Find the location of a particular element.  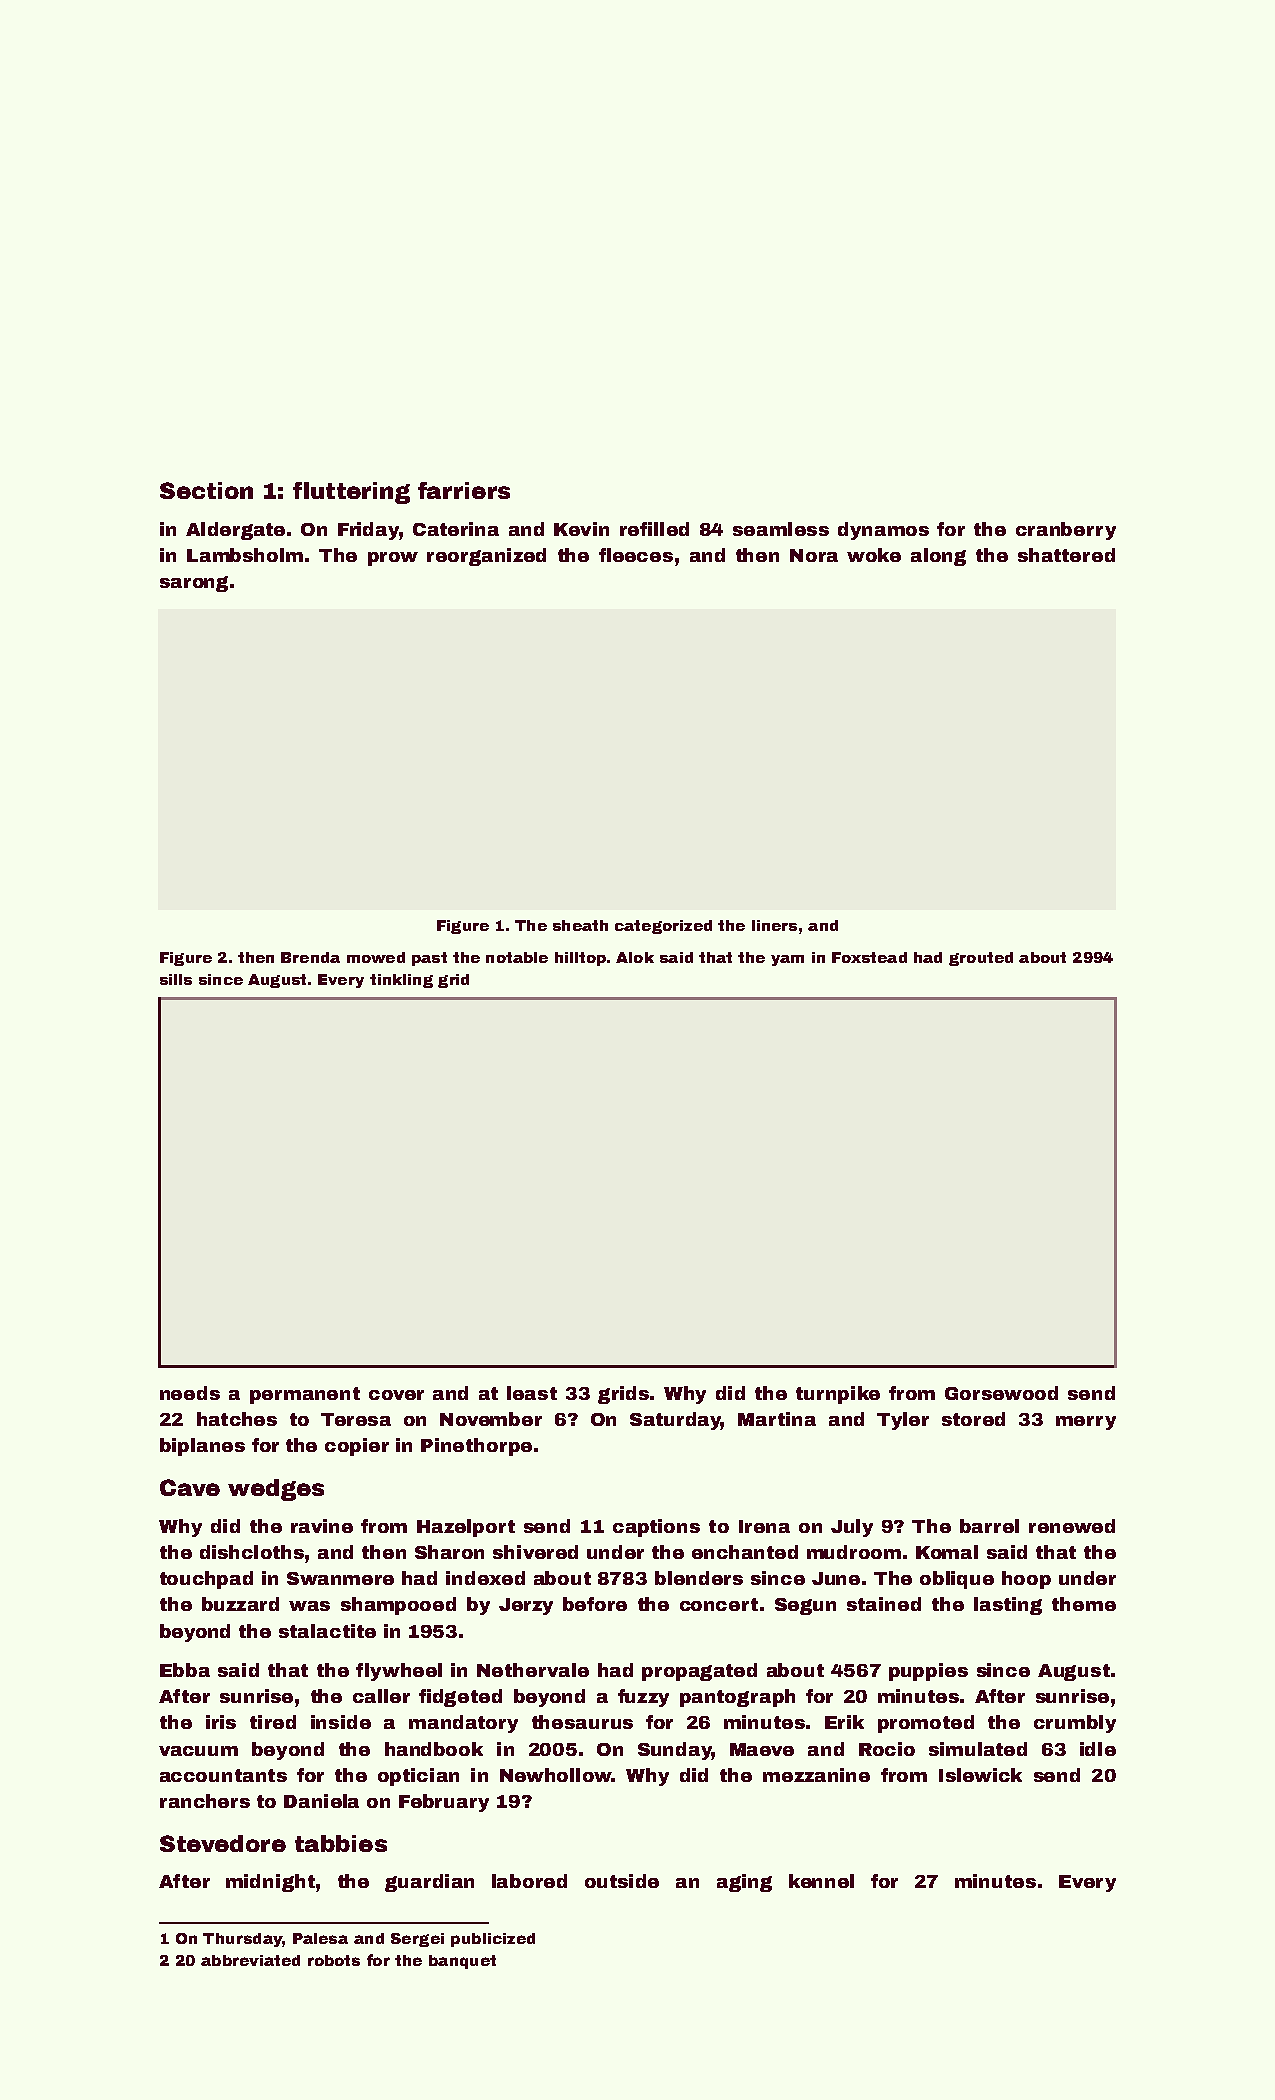

abbreviated is located at coordinates (250, 1960).
